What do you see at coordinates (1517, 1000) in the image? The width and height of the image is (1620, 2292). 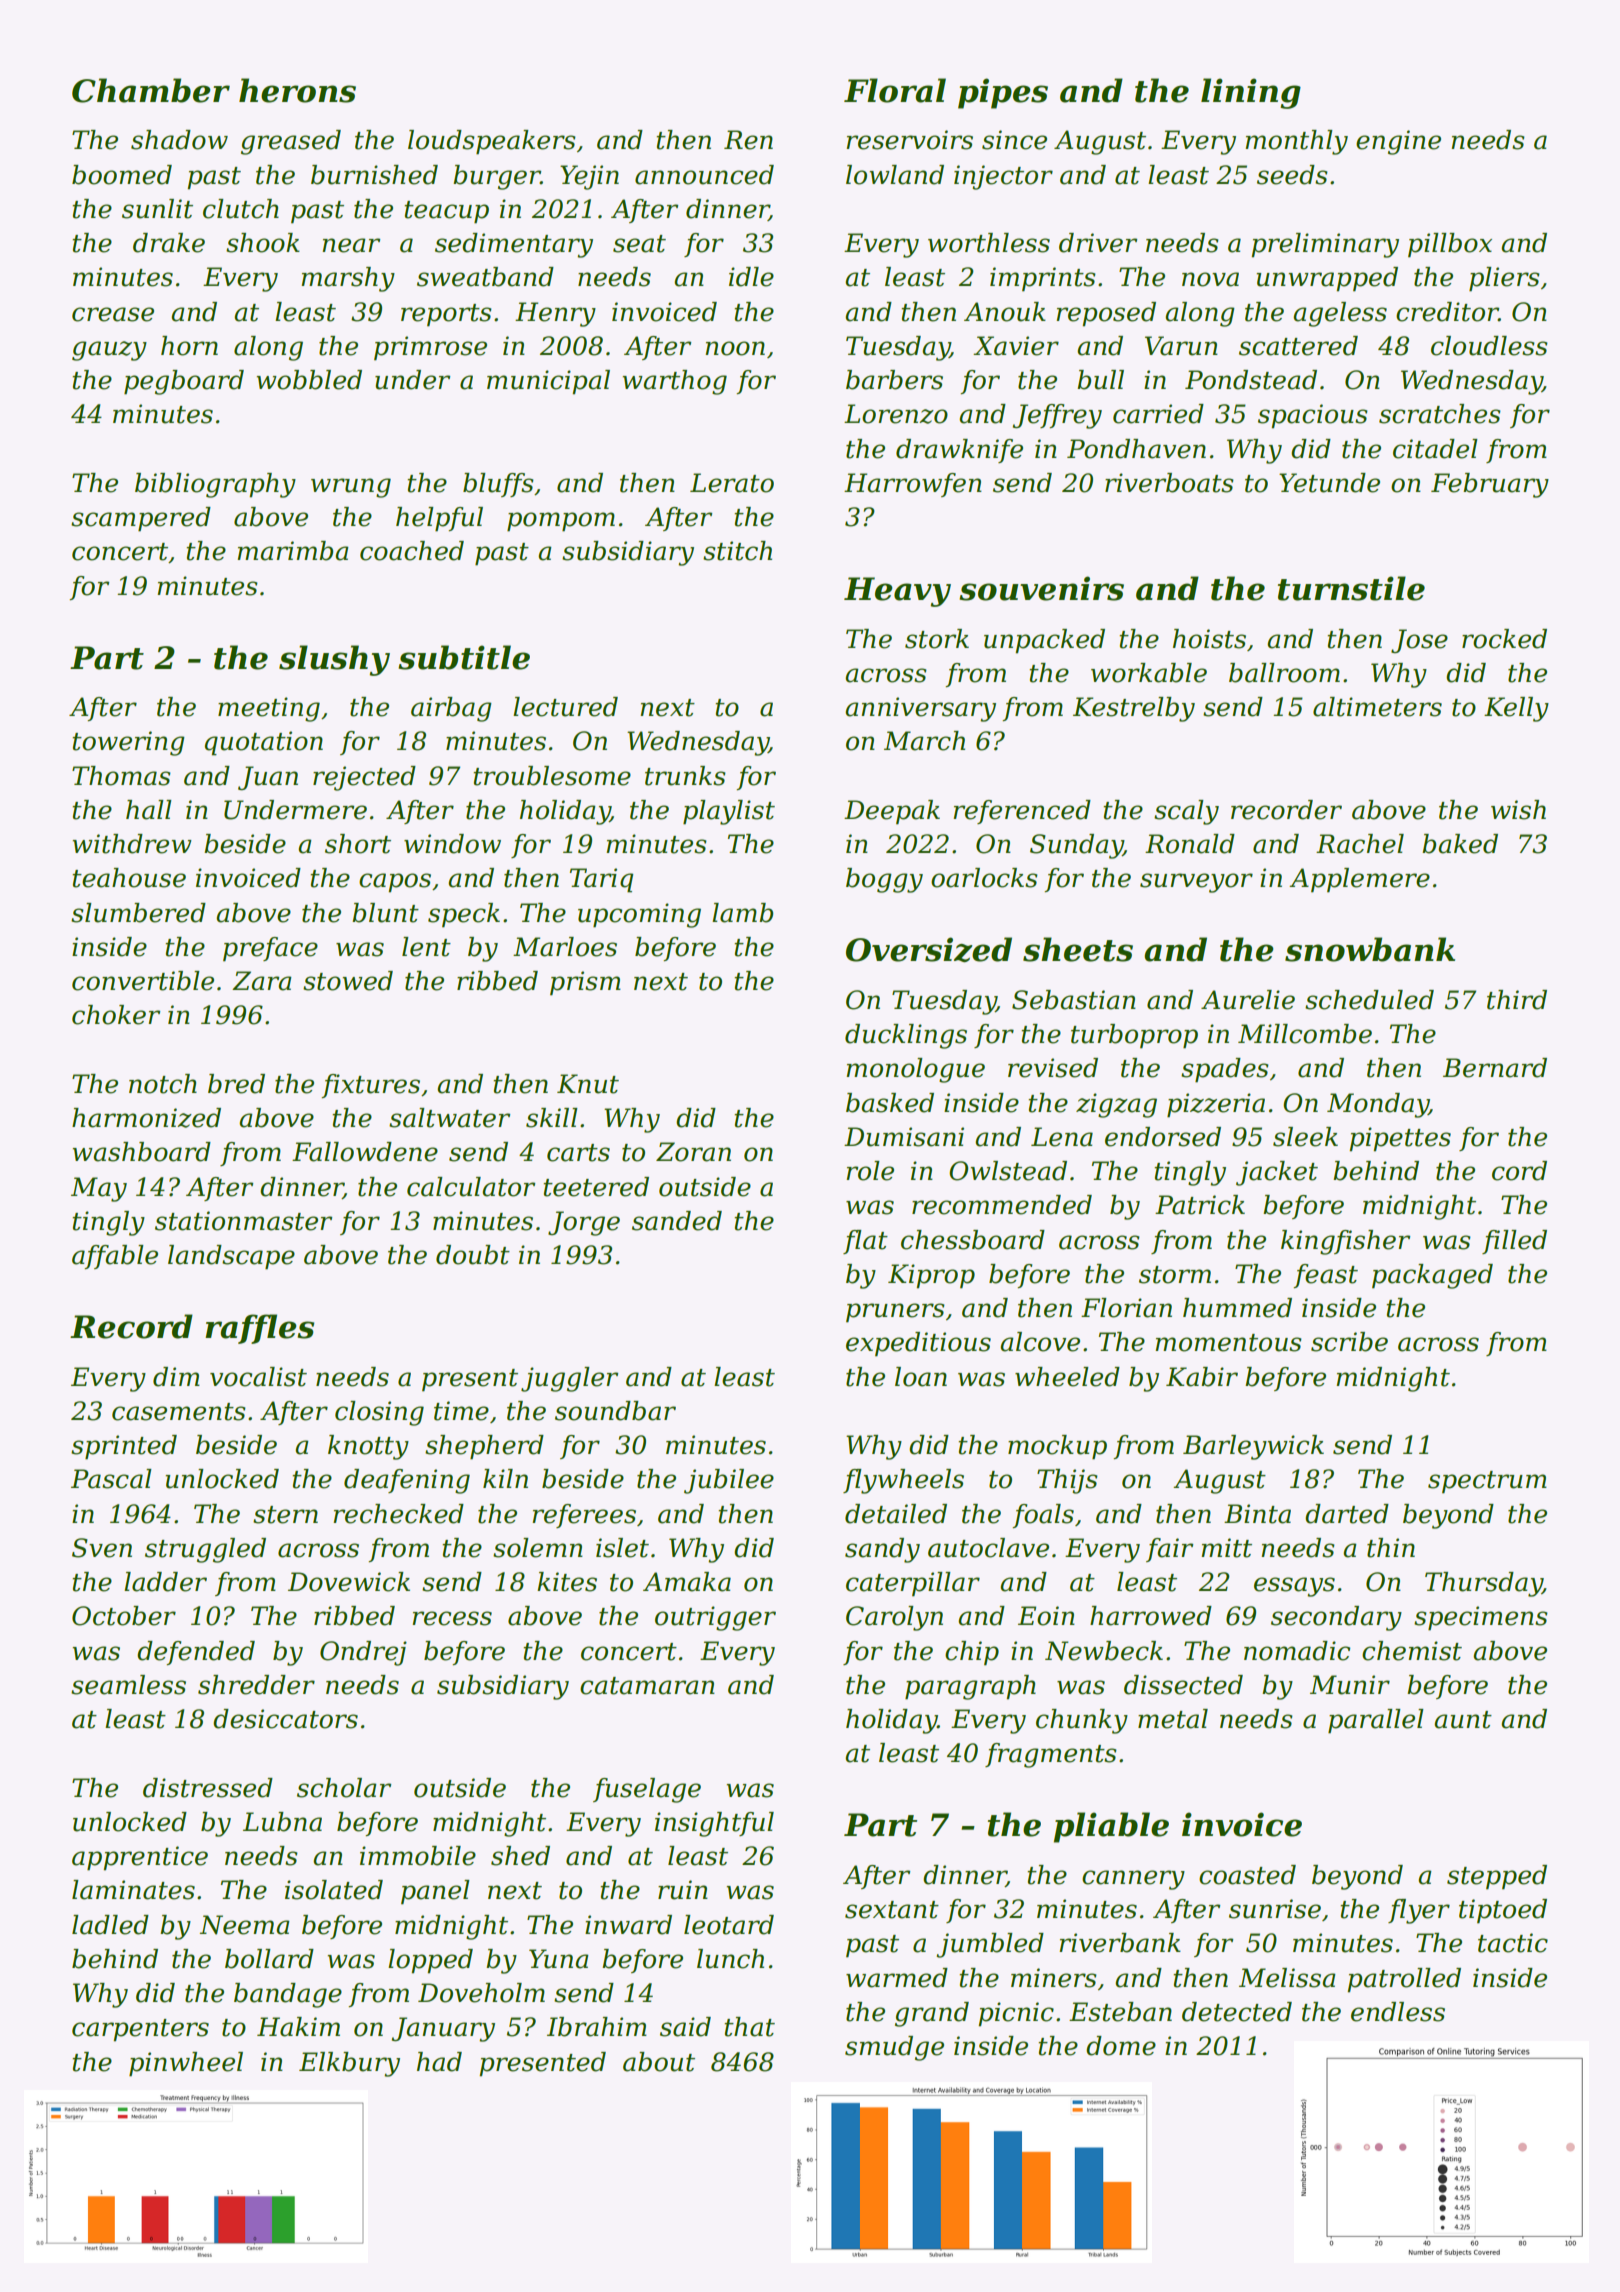 I see `third` at bounding box center [1517, 1000].
